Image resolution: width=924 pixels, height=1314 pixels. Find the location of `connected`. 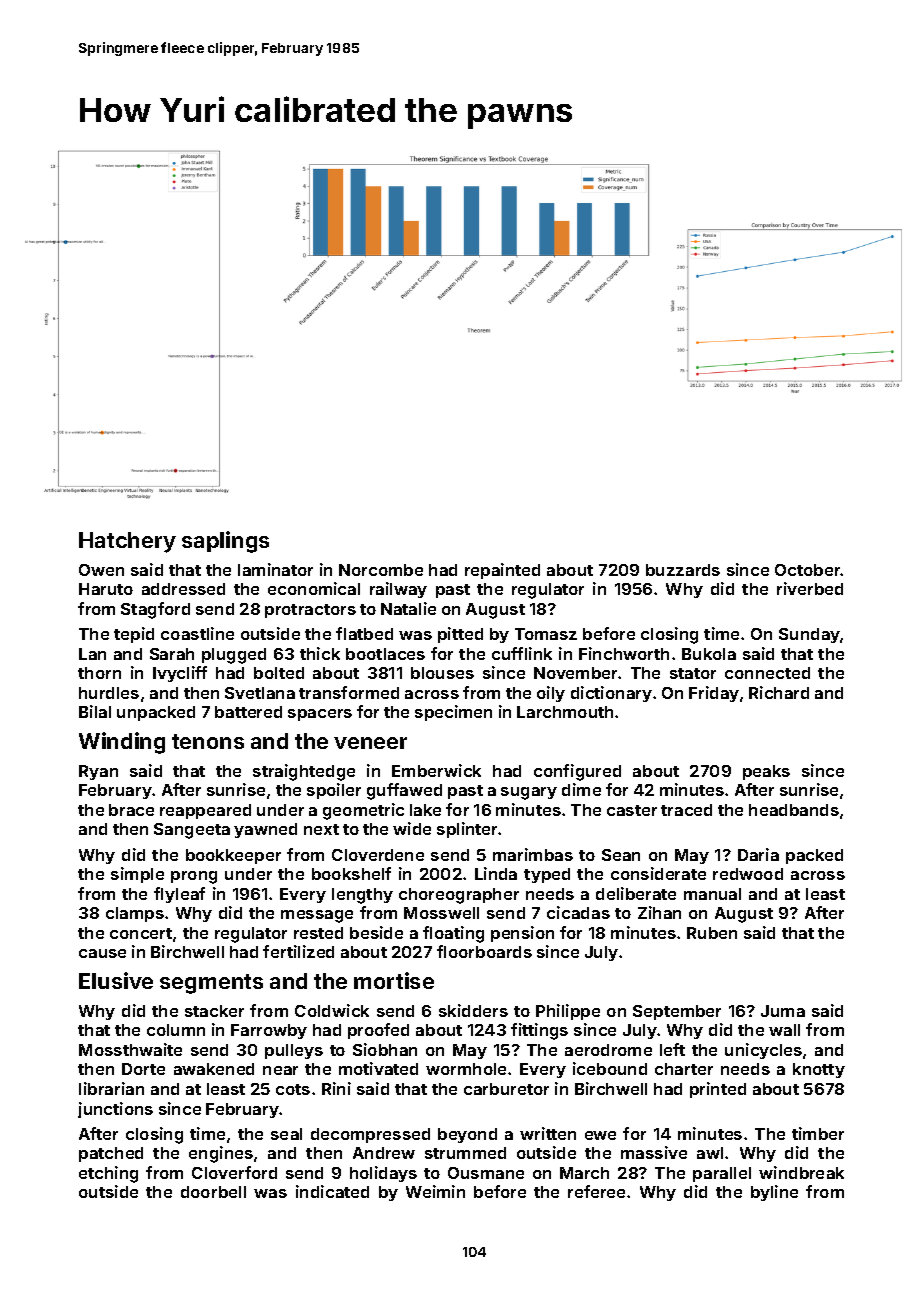

connected is located at coordinates (767, 673).
